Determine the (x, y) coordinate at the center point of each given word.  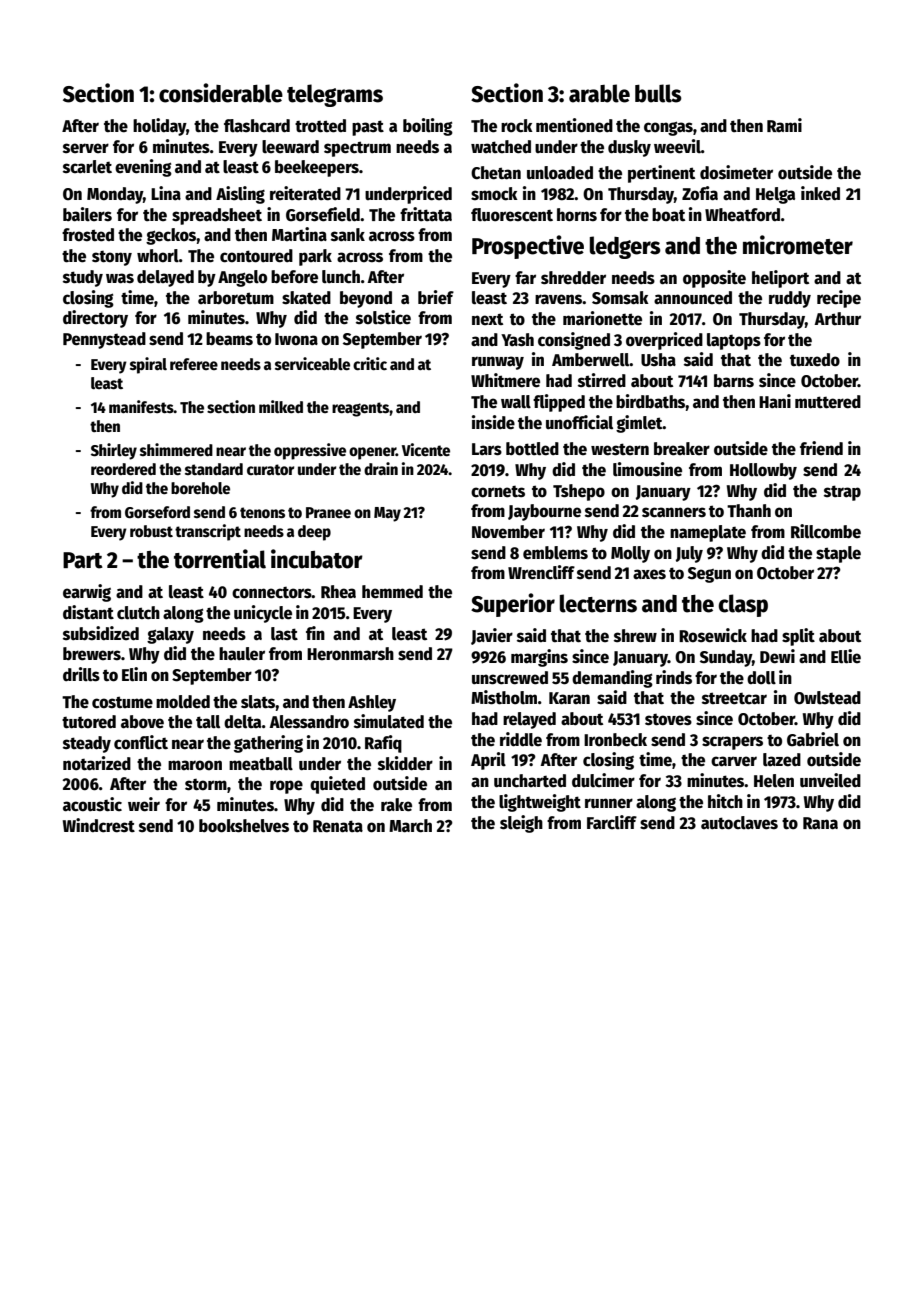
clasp (743, 605)
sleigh (521, 824)
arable (599, 93)
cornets (498, 491)
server (86, 148)
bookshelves (244, 826)
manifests (141, 407)
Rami (784, 125)
